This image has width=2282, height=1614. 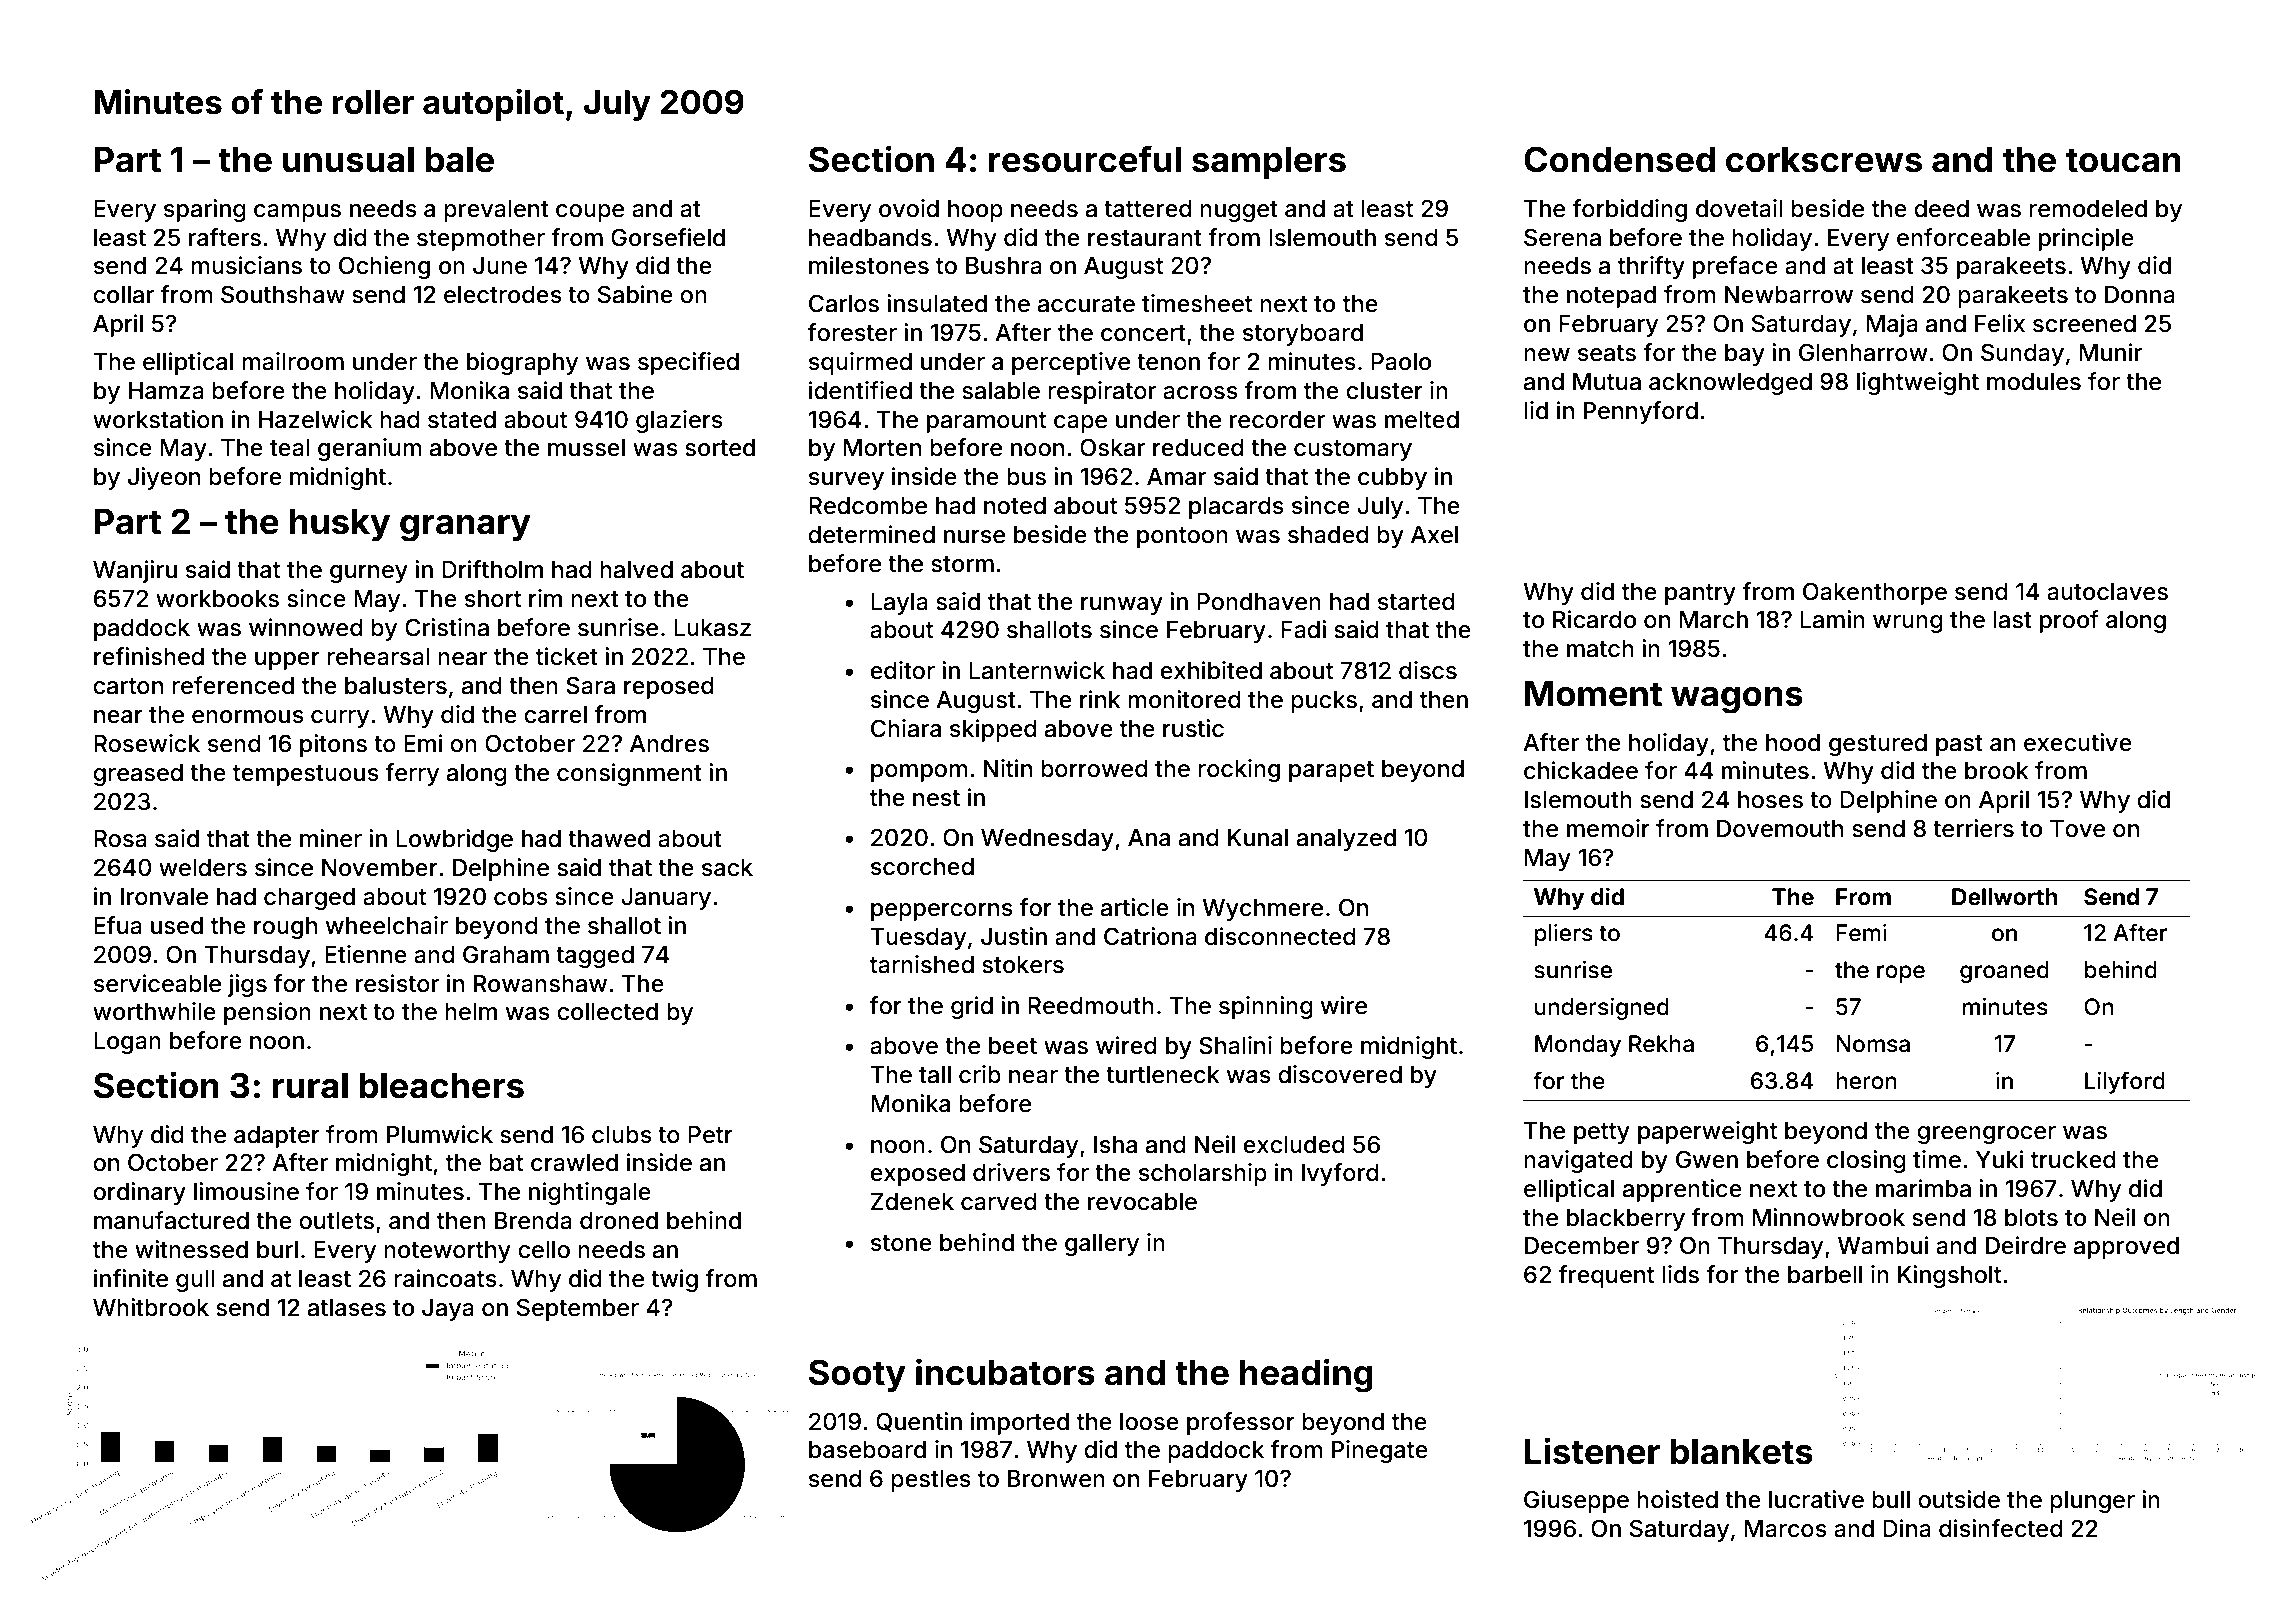 I want to click on autoclaves, so click(x=2107, y=592).
